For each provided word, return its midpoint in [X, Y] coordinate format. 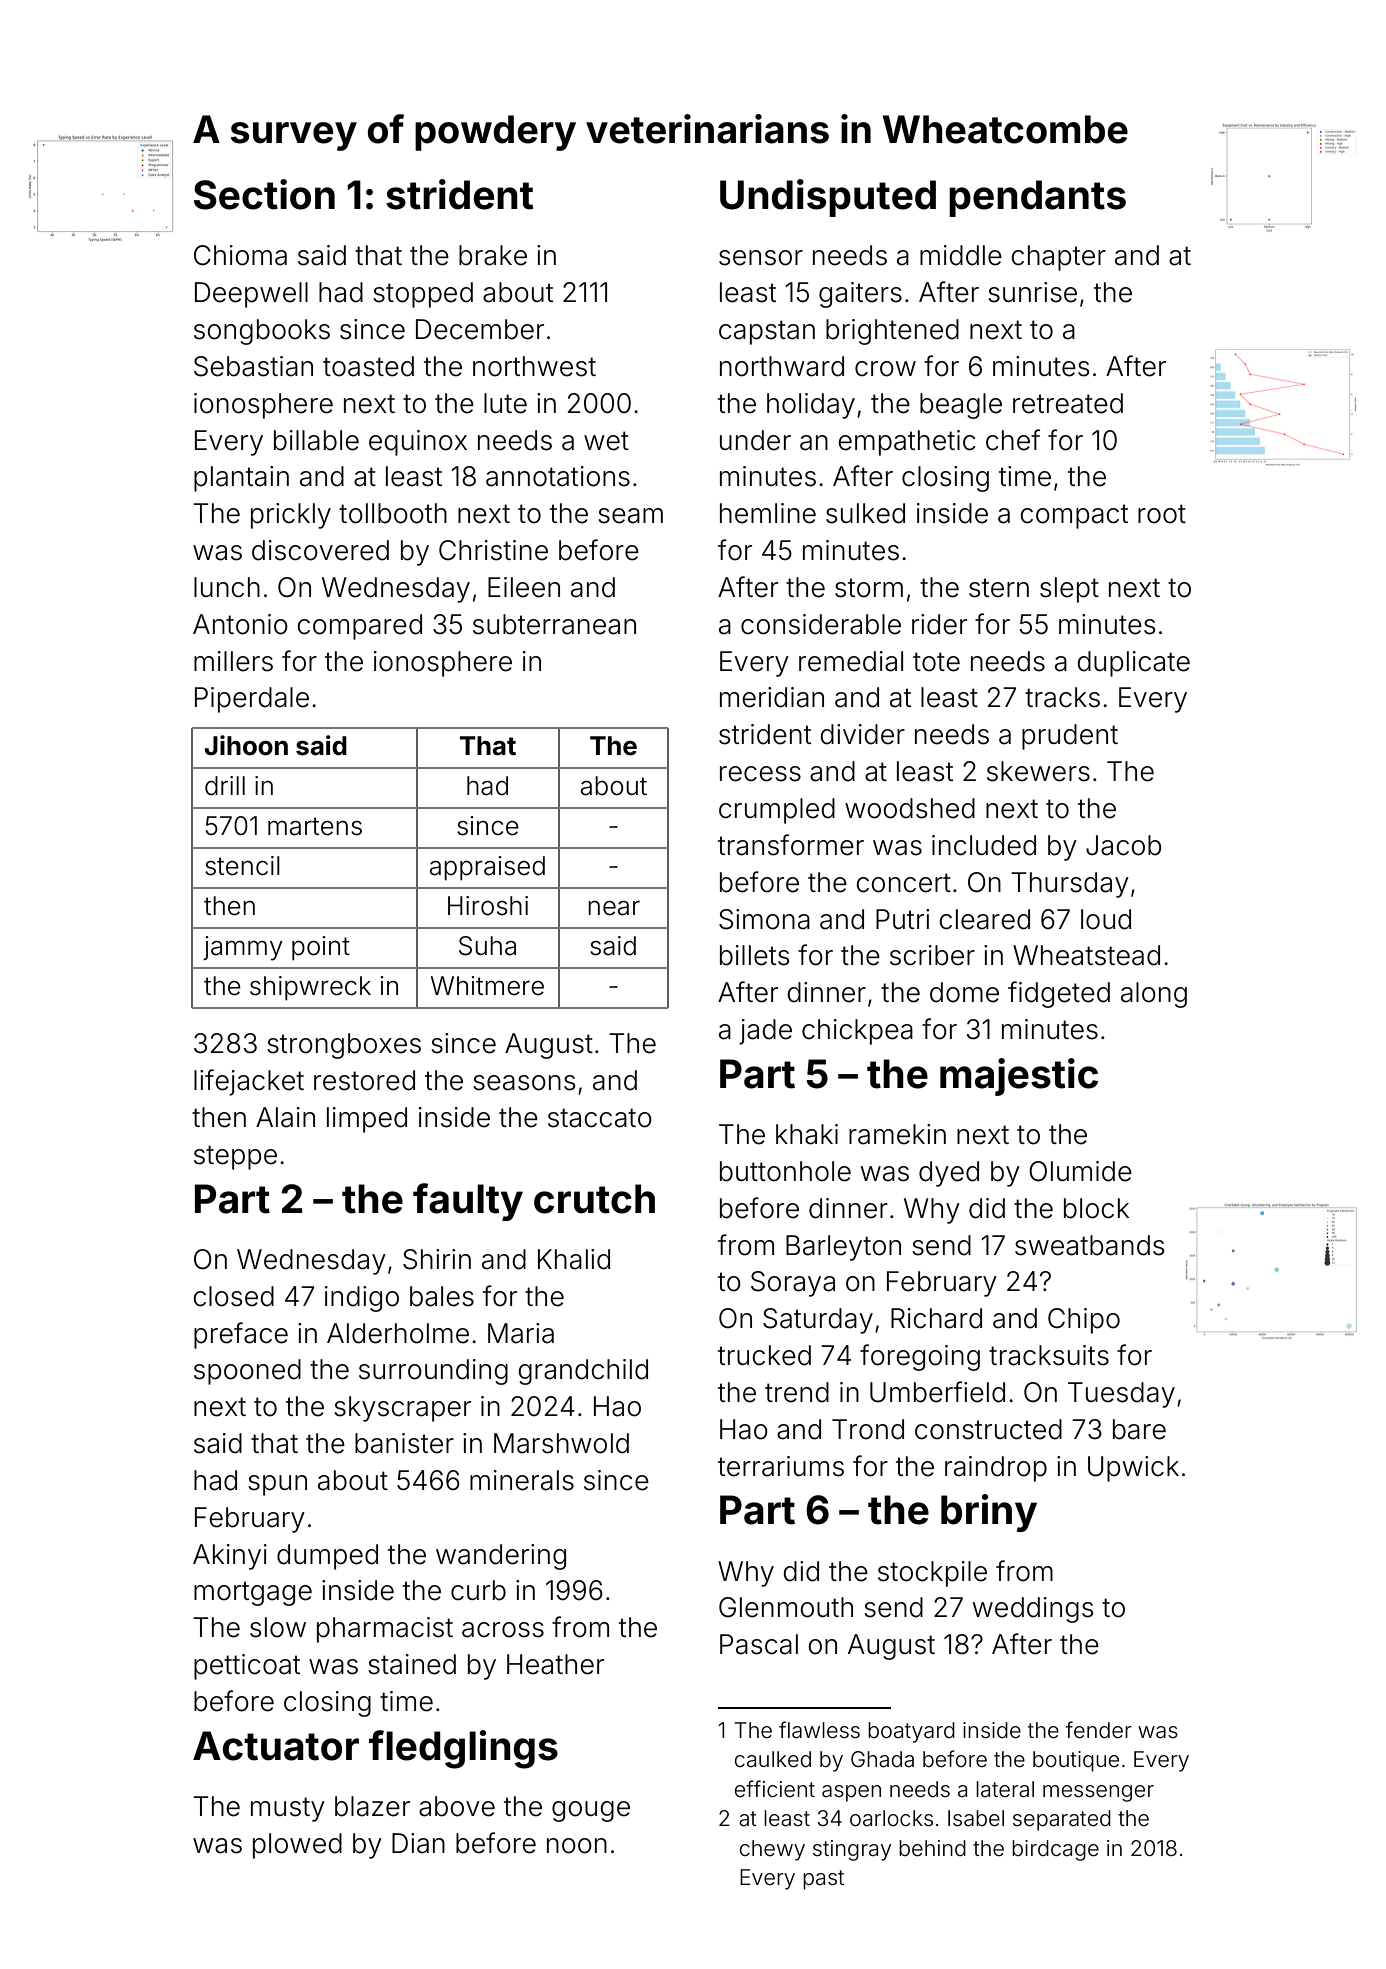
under [755, 440]
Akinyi [230, 1557]
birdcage [1055, 1850]
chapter [1058, 258]
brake [493, 255]
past [823, 1880]
